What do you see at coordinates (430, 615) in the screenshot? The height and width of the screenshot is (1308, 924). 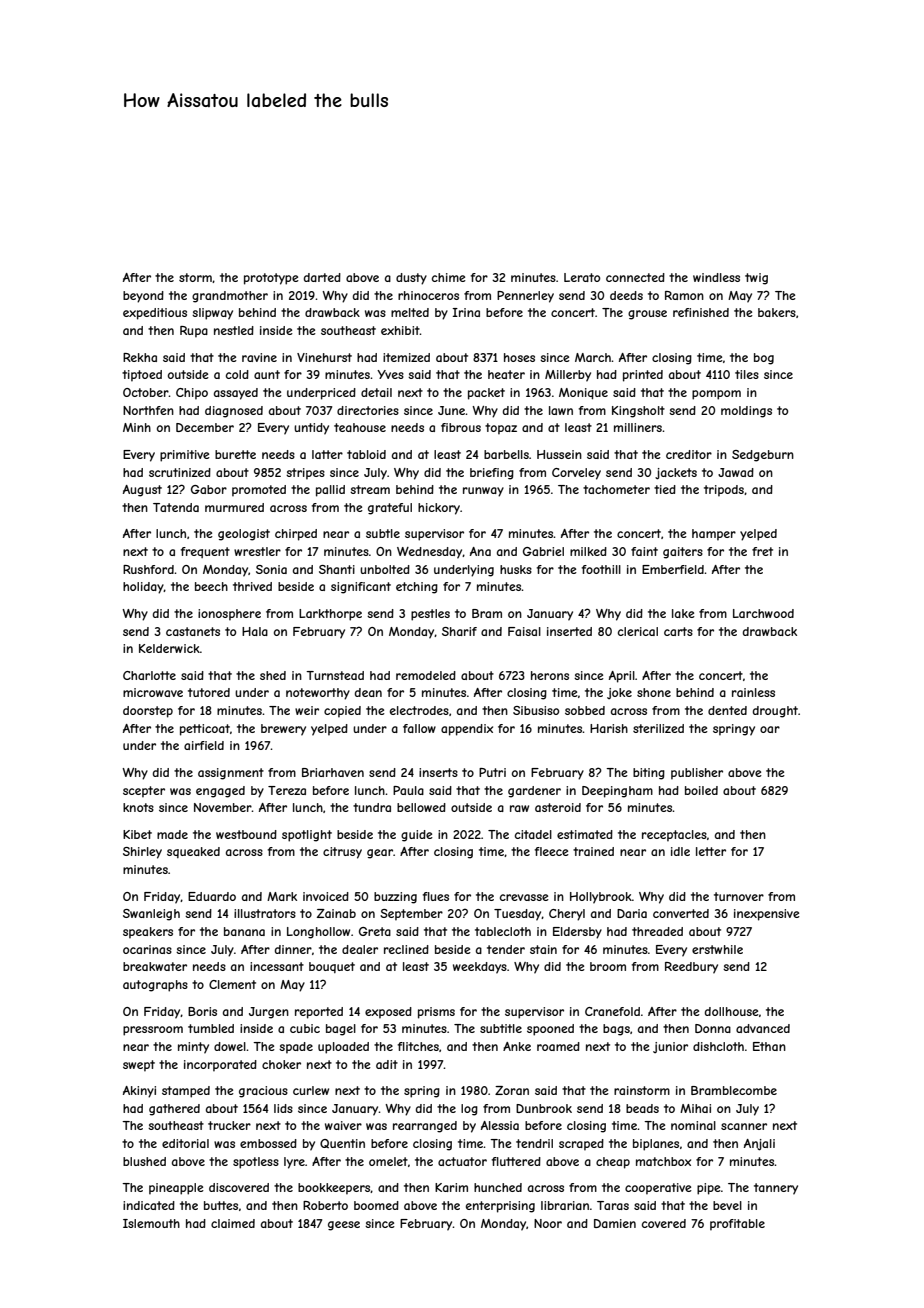 I see `pestles` at bounding box center [430, 615].
